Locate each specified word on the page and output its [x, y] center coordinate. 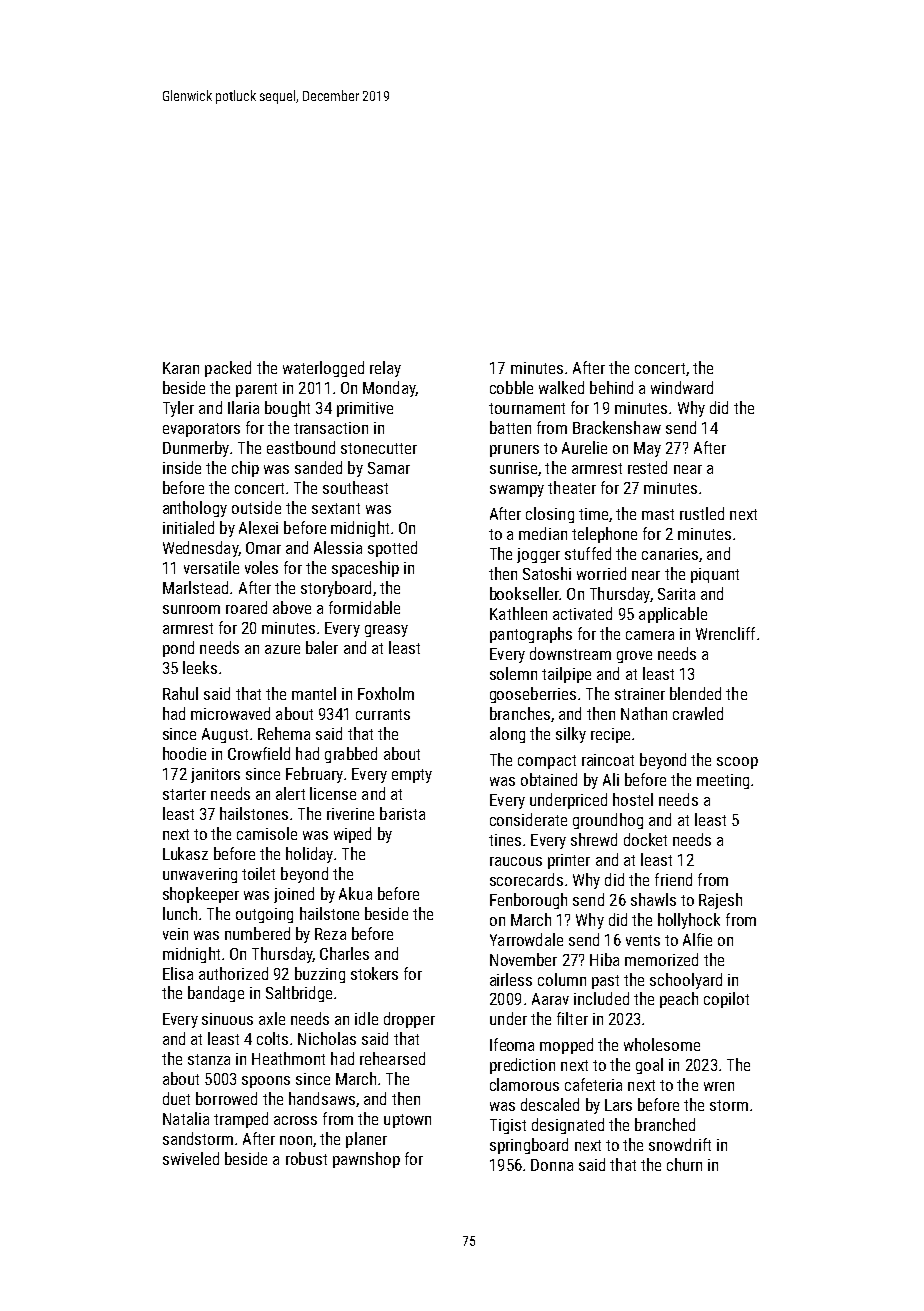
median [543, 533]
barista [402, 813]
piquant [715, 575]
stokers [374, 973]
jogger [538, 555]
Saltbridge [299, 994]
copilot [726, 1000]
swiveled [191, 1158]
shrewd [594, 839]
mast [658, 514]
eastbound [301, 447]
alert [290, 793]
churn [684, 1164]
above [292, 607]
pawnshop [366, 1160]
